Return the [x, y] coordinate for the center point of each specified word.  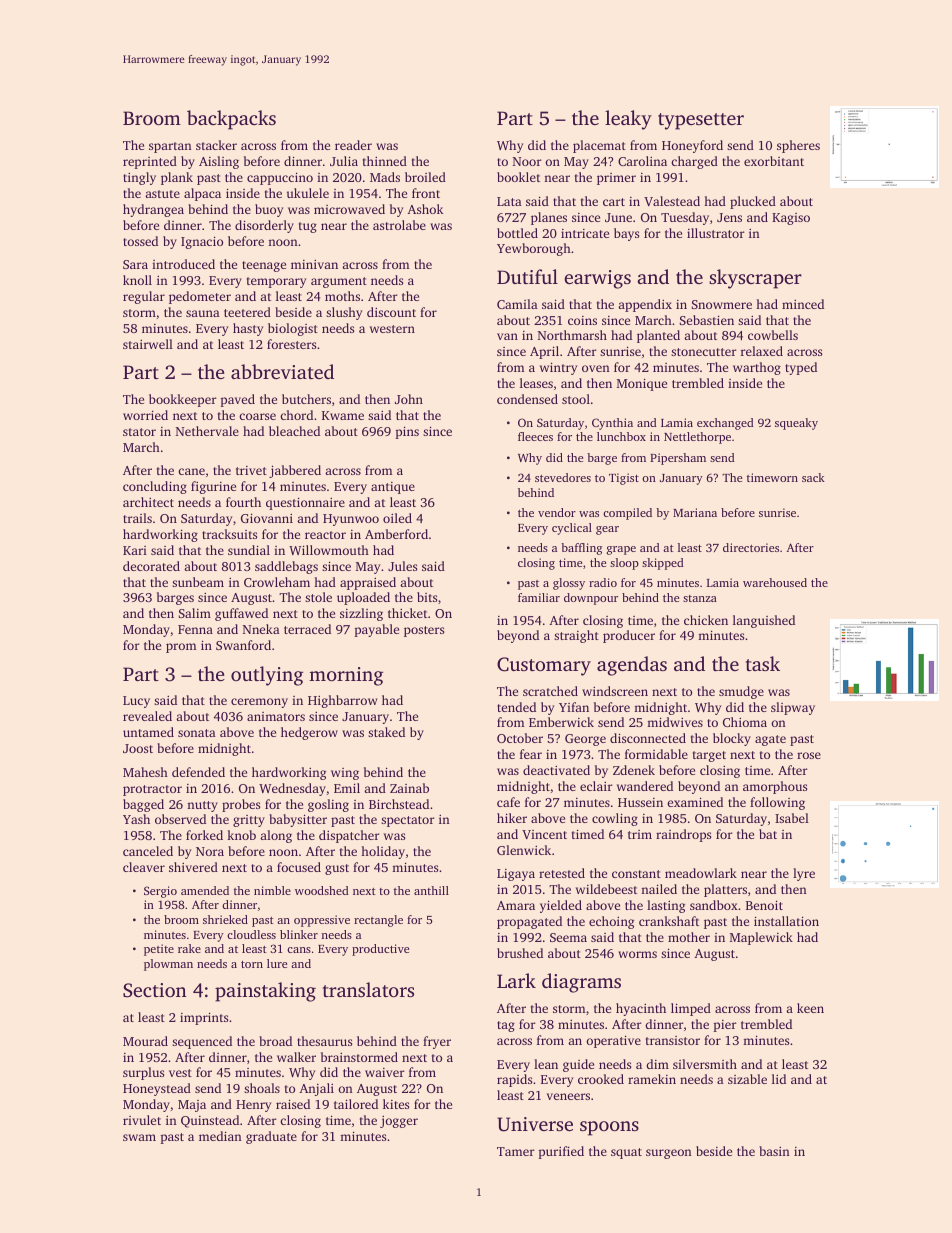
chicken [706, 620]
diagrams [581, 983]
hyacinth [641, 1009]
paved [237, 400]
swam [139, 1137]
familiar [539, 597]
